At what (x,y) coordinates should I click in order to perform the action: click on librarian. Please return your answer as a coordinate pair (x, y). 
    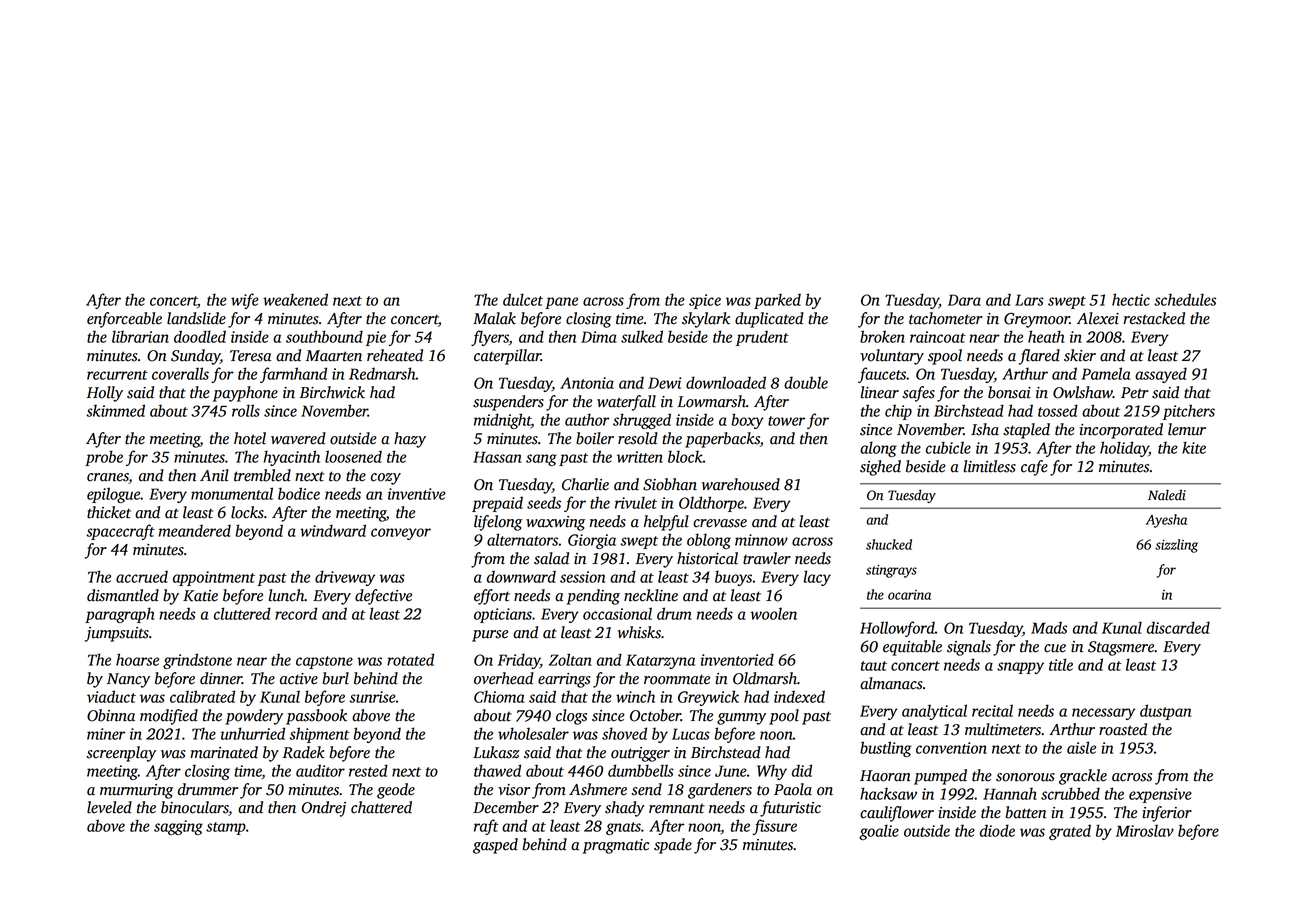
    Looking at the image, I should click on (140, 336).
